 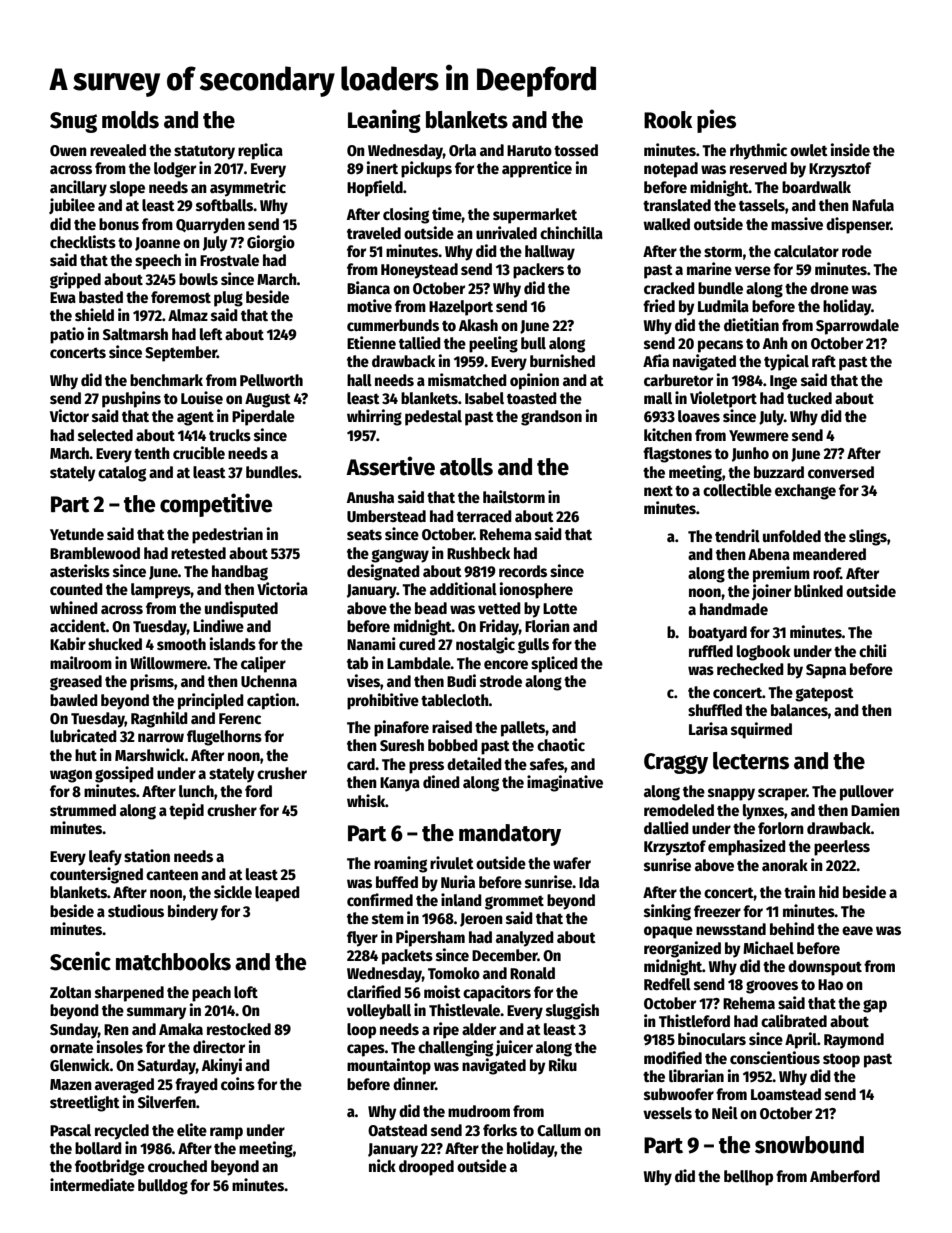 What do you see at coordinates (420, 342) in the screenshot?
I see `tallied` at bounding box center [420, 342].
